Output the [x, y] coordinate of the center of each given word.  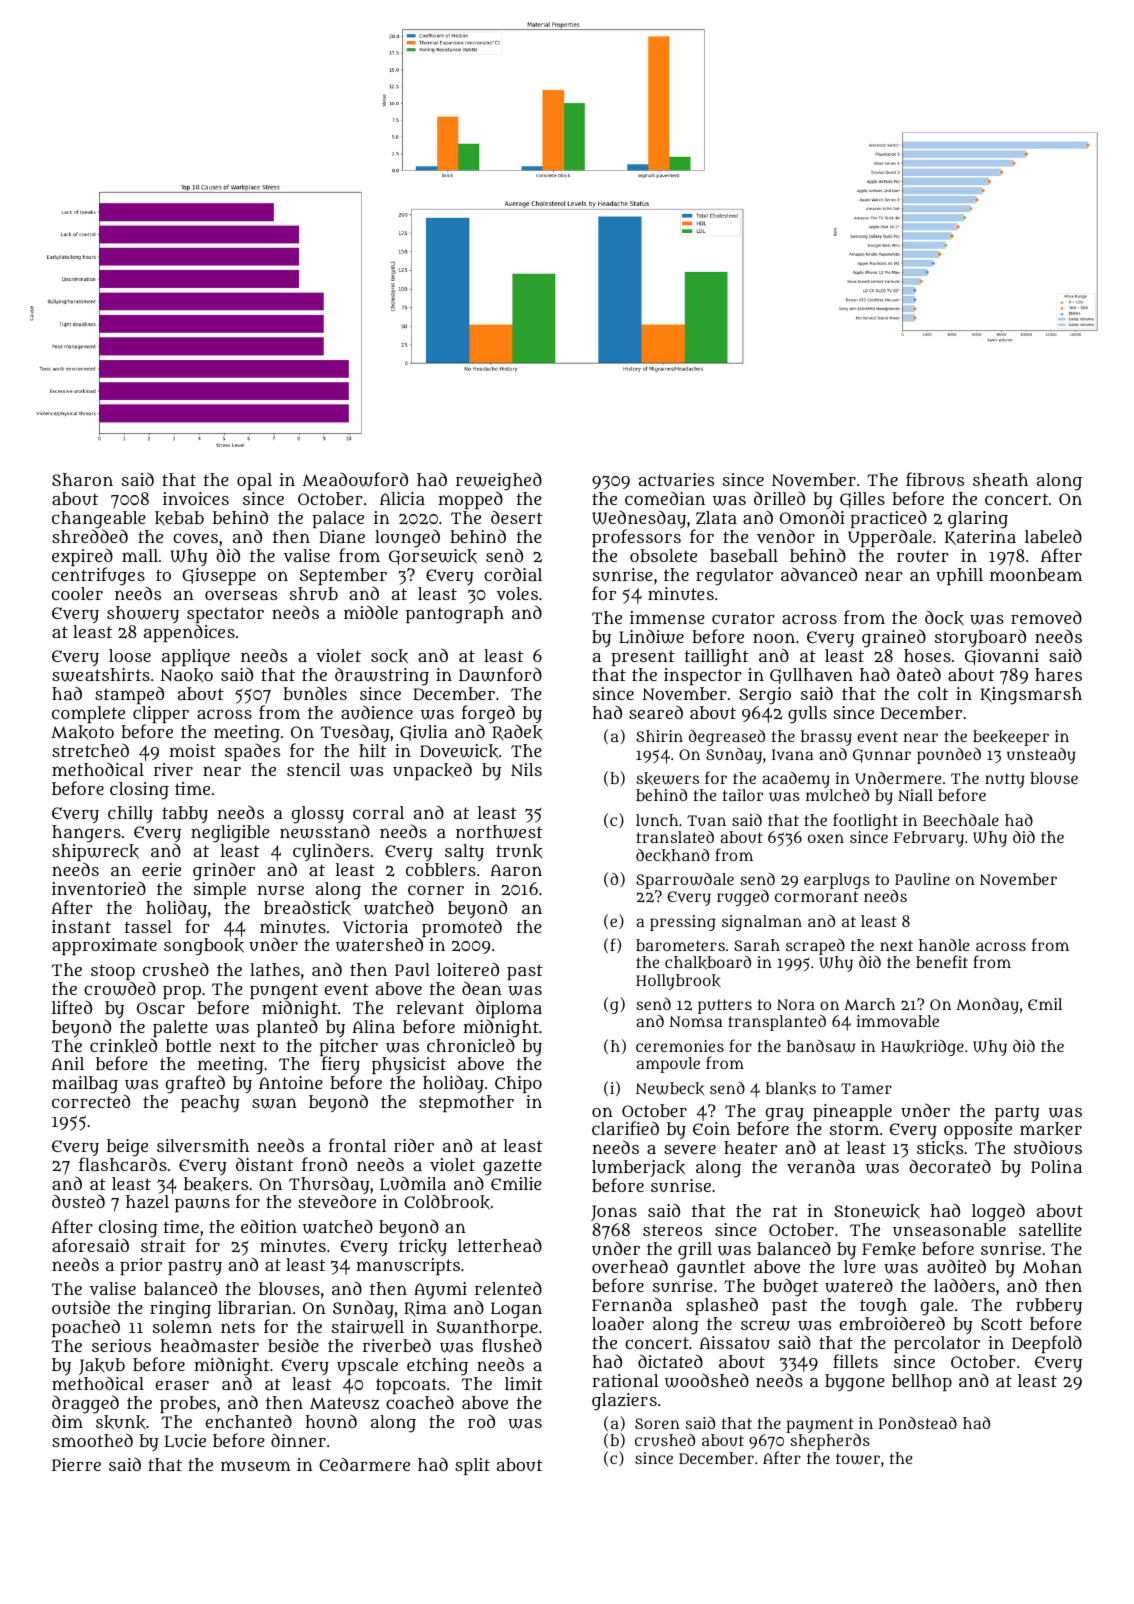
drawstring [382, 676]
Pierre [76, 1464]
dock [944, 618]
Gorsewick [433, 557]
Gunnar [882, 756]
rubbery [1049, 1307]
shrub [314, 593]
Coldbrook [447, 1202]
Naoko [186, 675]
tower [858, 1459]
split [472, 1466]
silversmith [203, 1145]
